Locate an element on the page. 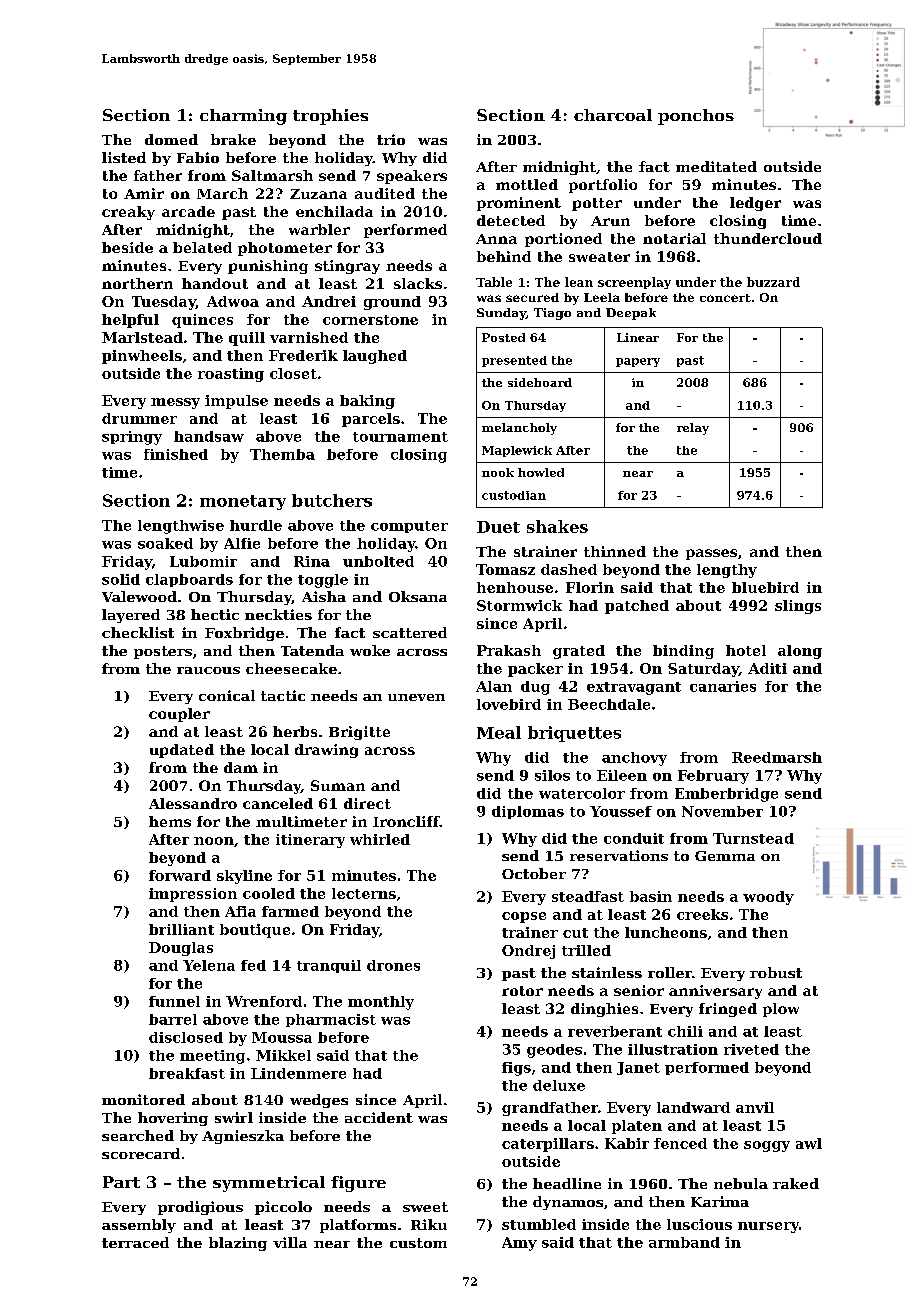 This image has width=924, height=1308. coupler is located at coordinates (179, 715).
